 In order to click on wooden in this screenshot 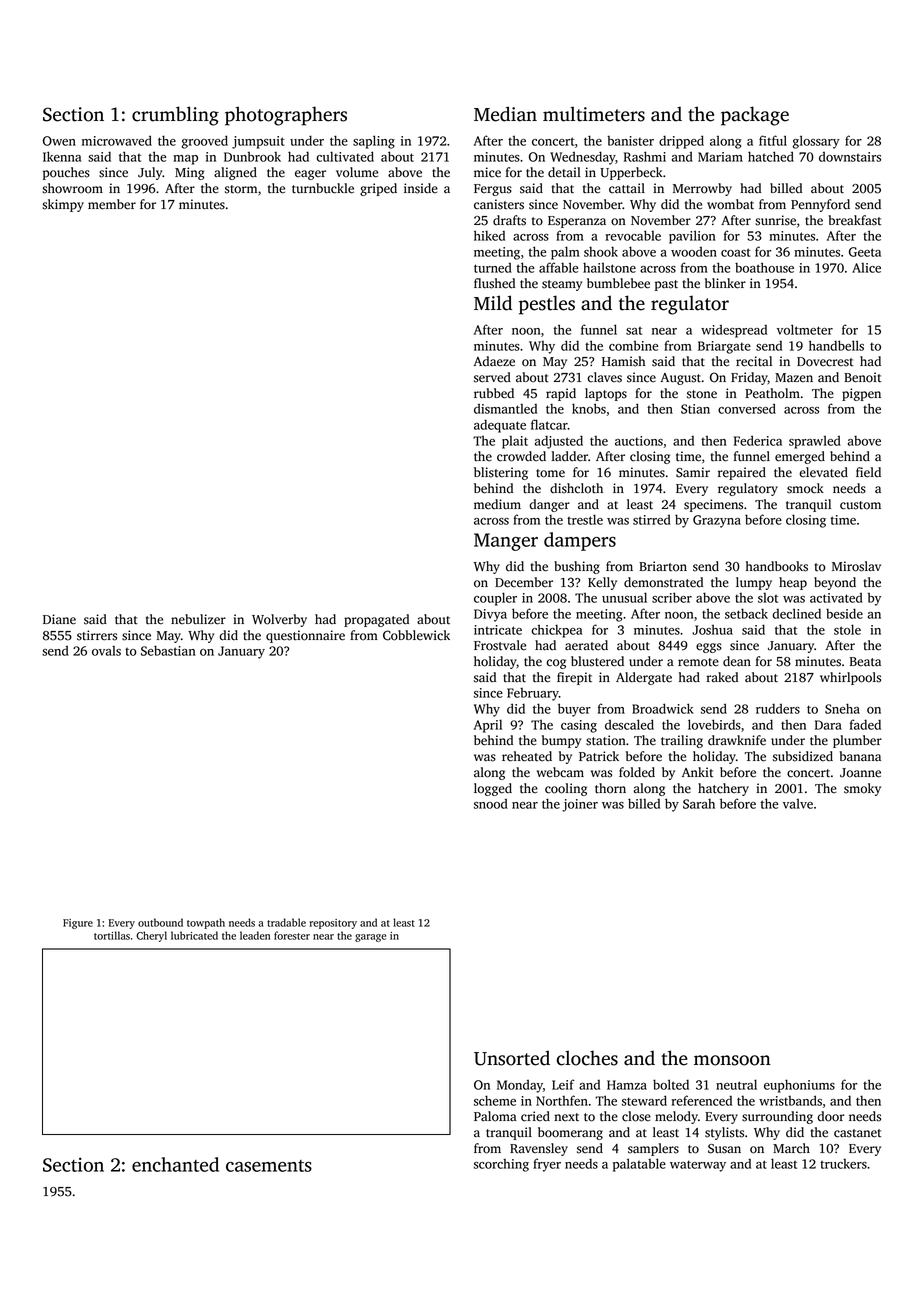, I will do `click(694, 252)`.
